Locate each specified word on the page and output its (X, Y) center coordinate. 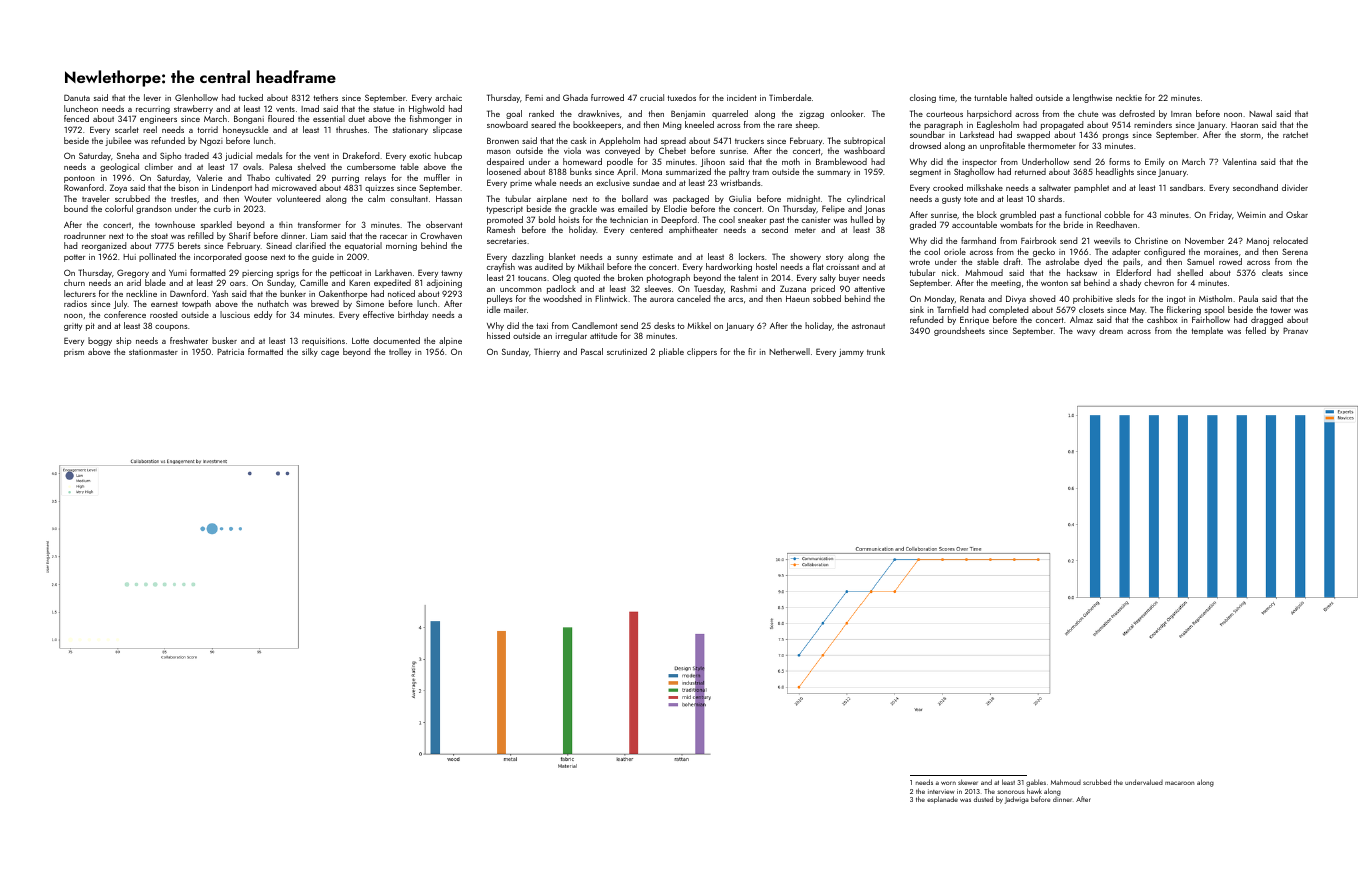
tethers (326, 97)
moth (791, 161)
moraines (1221, 252)
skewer (968, 782)
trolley (400, 352)
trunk (876, 351)
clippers (702, 352)
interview (941, 791)
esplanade (942, 800)
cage (330, 354)
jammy (851, 353)
